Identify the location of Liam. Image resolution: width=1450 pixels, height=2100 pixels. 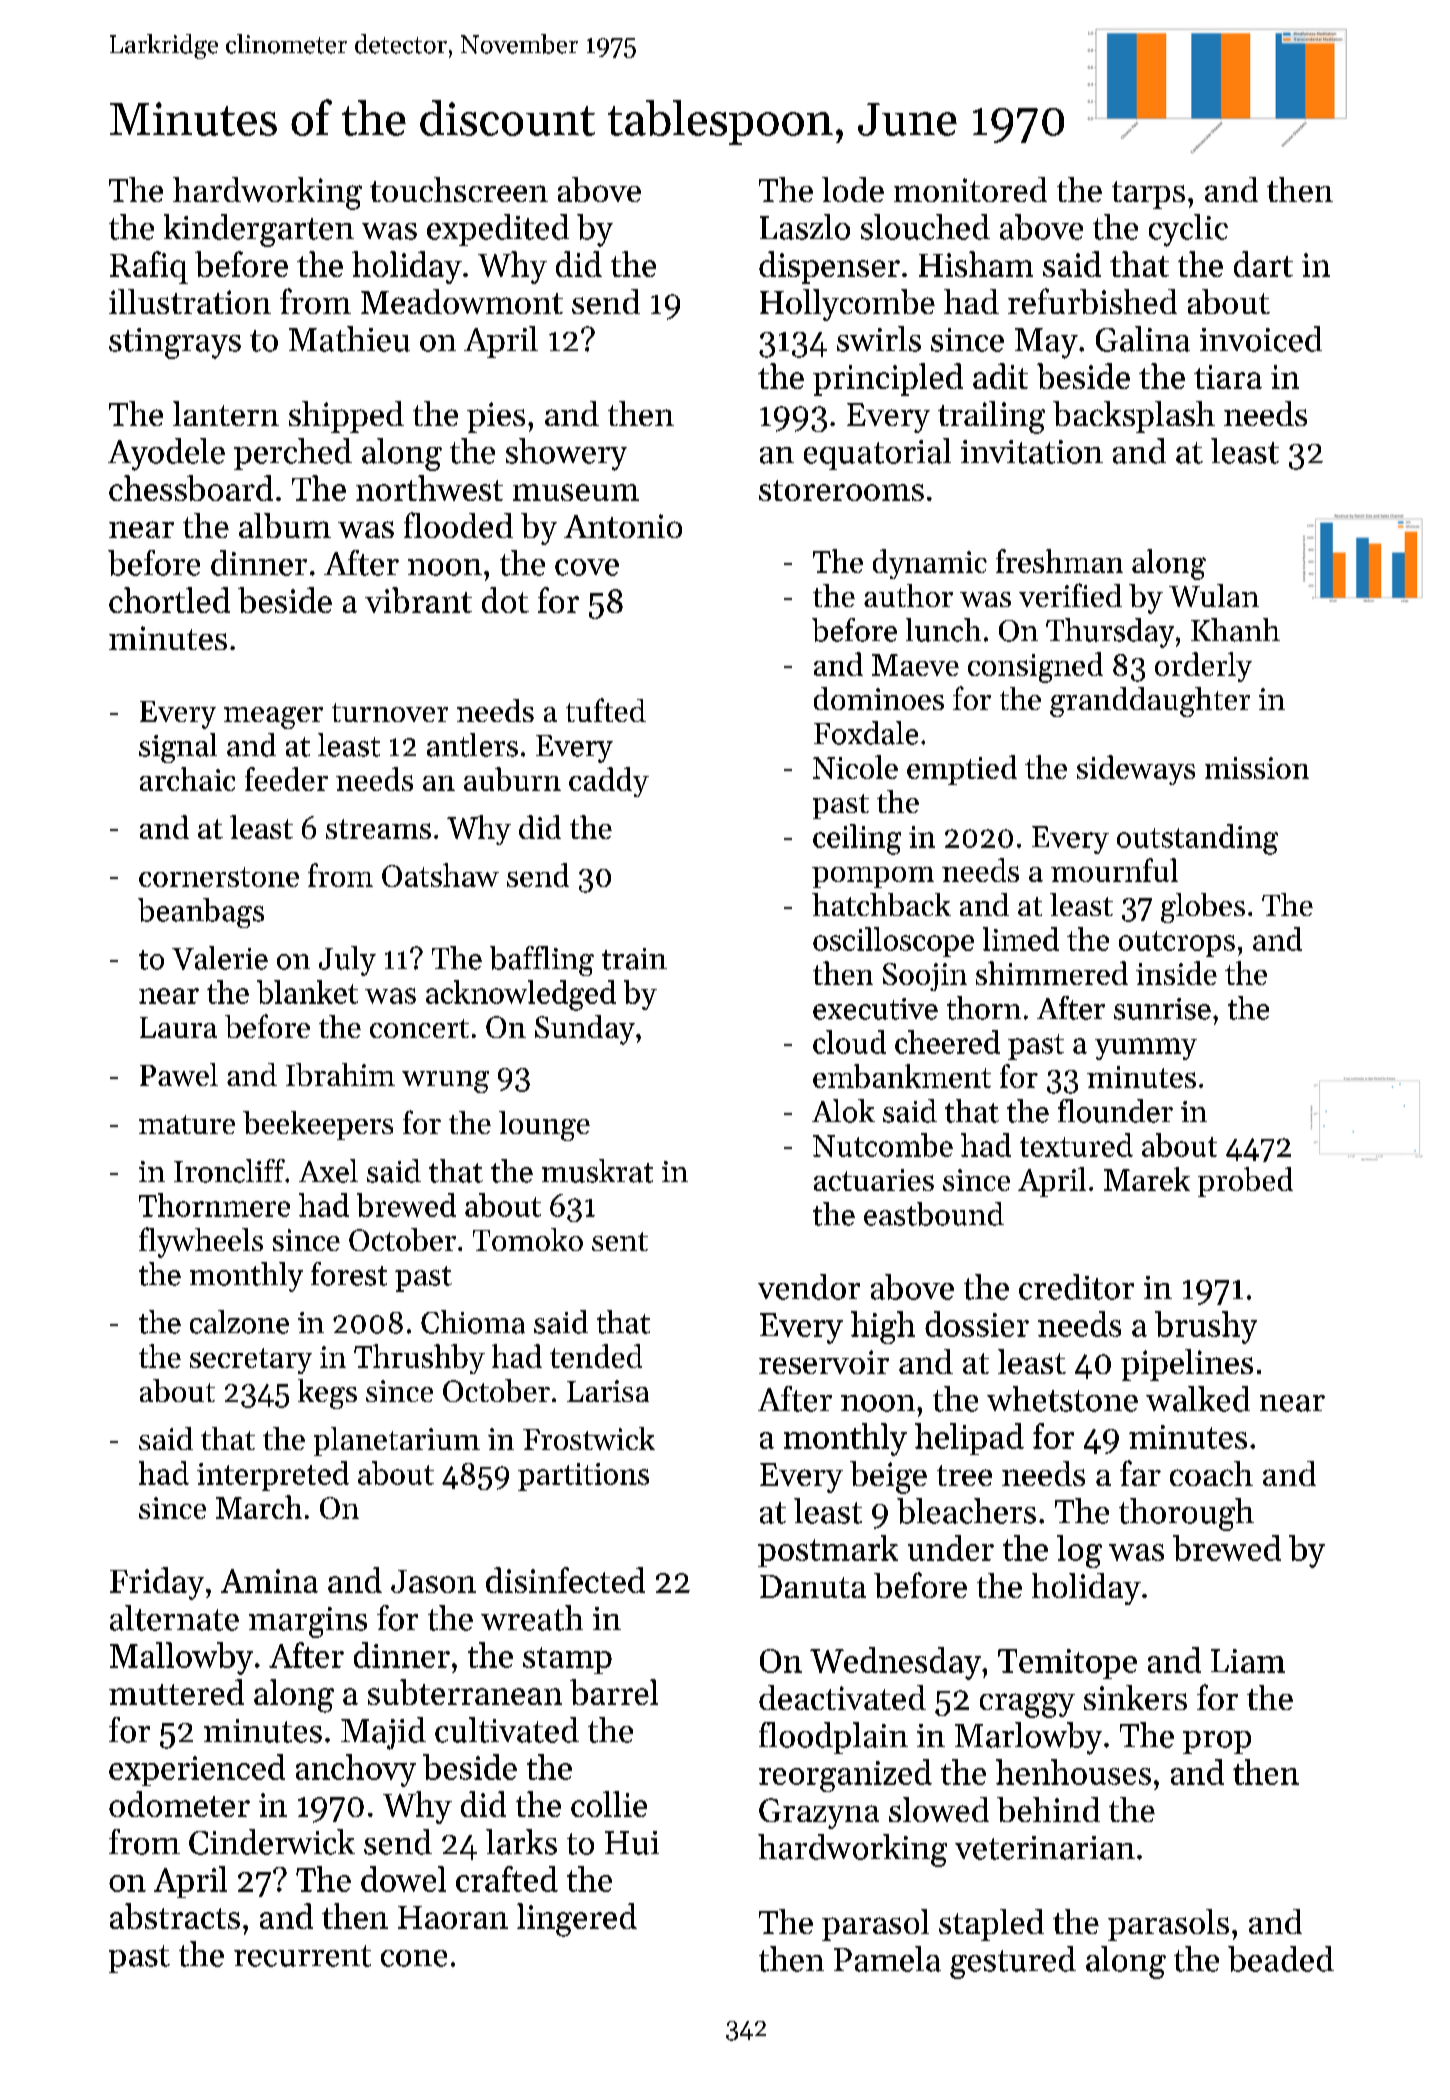
(1248, 1661).
